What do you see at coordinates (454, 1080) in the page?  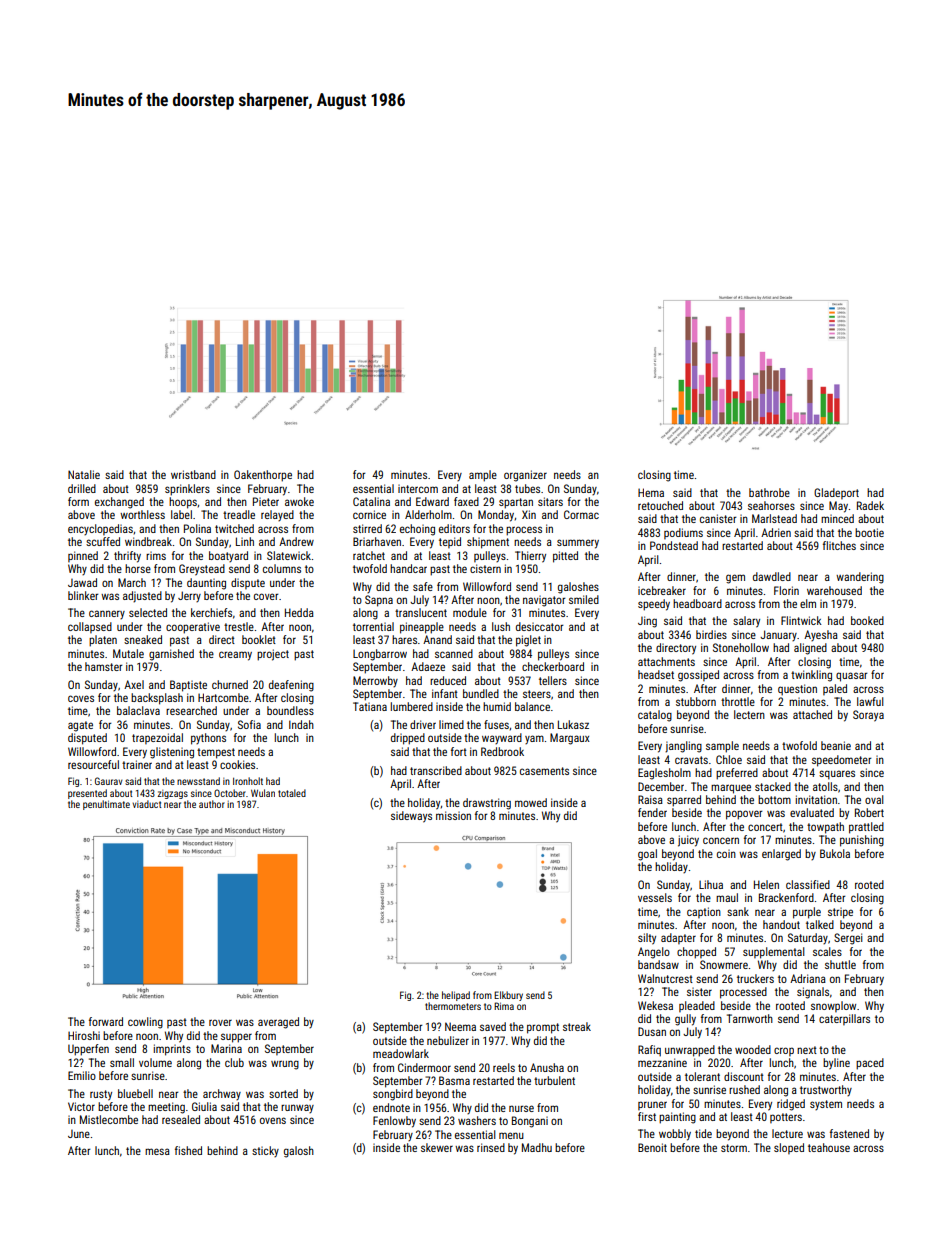 I see `Basma` at bounding box center [454, 1080].
